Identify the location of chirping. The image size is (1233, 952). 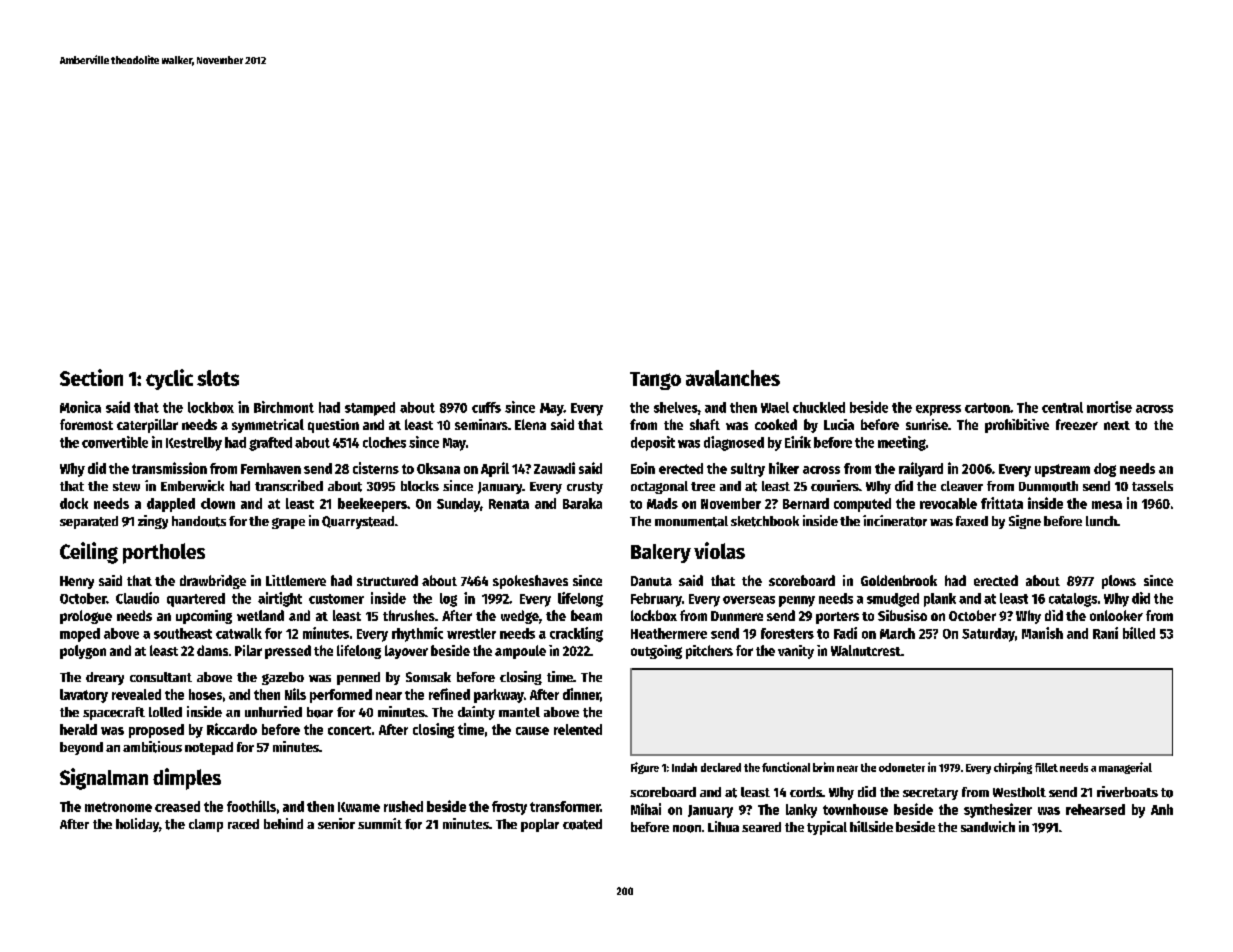
(1013, 768).
